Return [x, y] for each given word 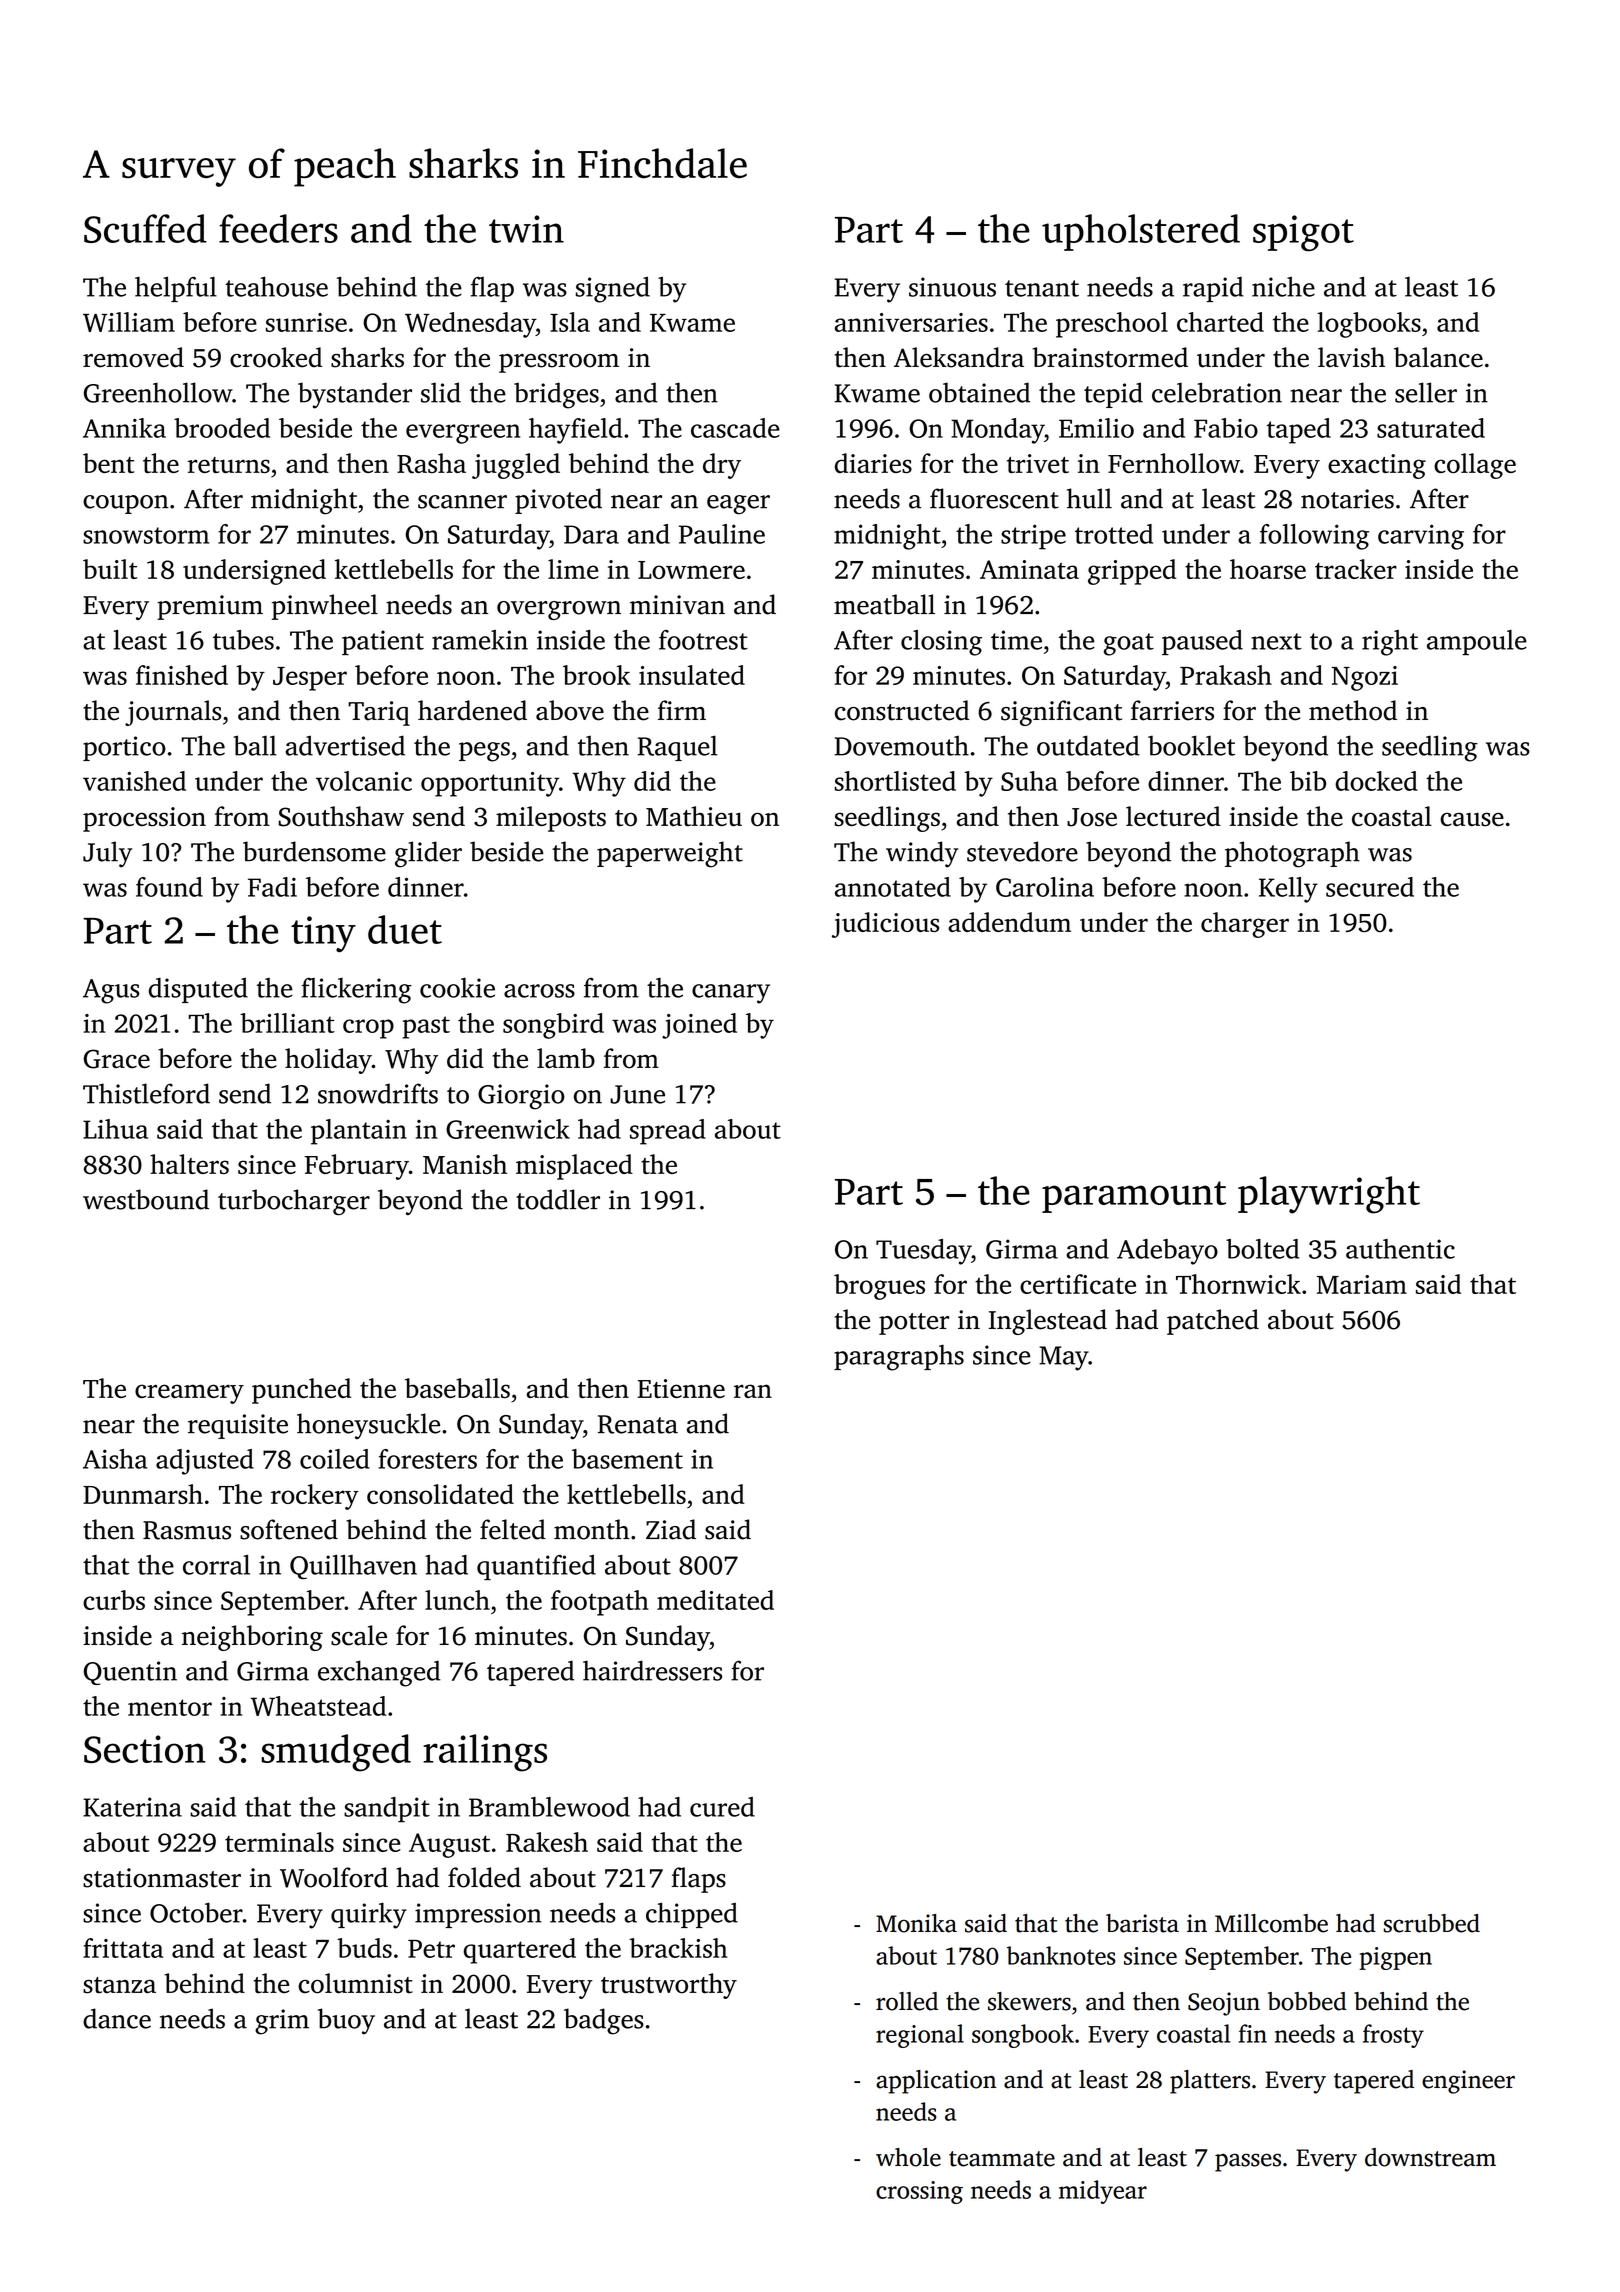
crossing [919, 2192]
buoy [346, 2021]
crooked [276, 357]
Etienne [681, 1388]
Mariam [1362, 1284]
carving [1421, 537]
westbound [146, 1199]
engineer [1468, 2082]
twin [526, 229]
